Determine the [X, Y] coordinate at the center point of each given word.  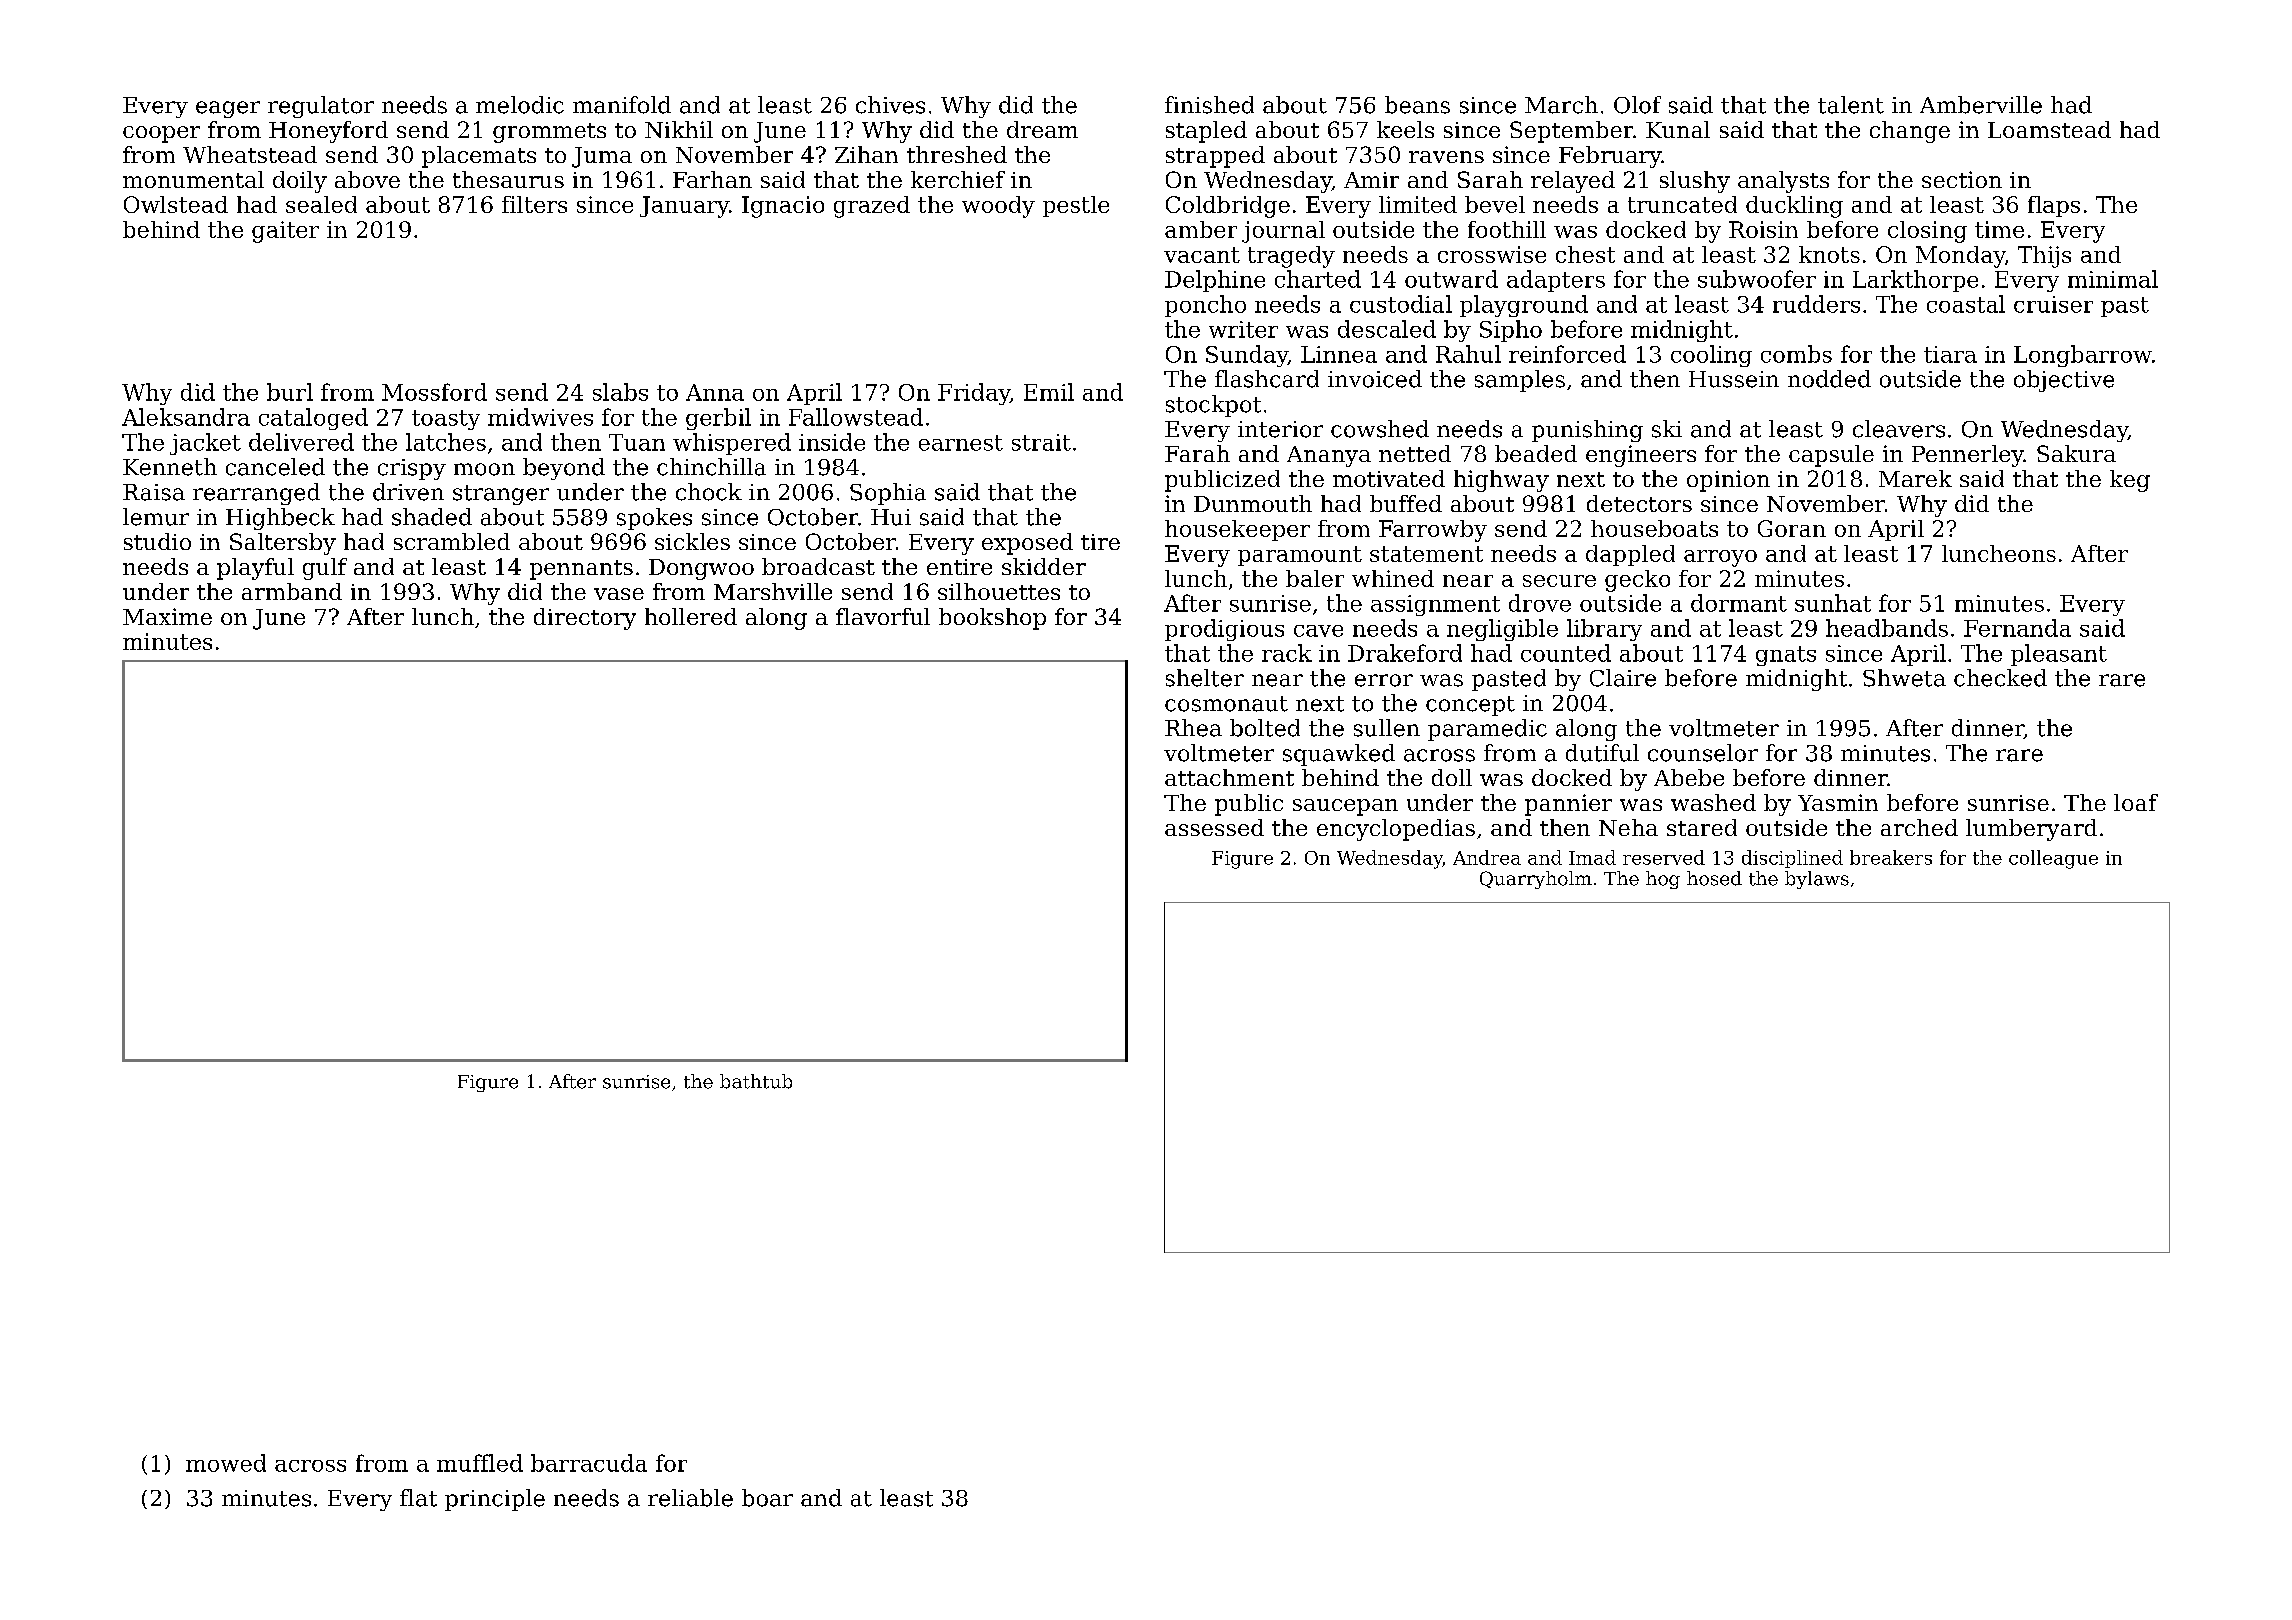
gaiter [285, 232]
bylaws [1817, 880]
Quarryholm [1536, 880]
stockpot [1213, 406]
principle [495, 1500]
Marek [1915, 478]
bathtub [756, 1081]
